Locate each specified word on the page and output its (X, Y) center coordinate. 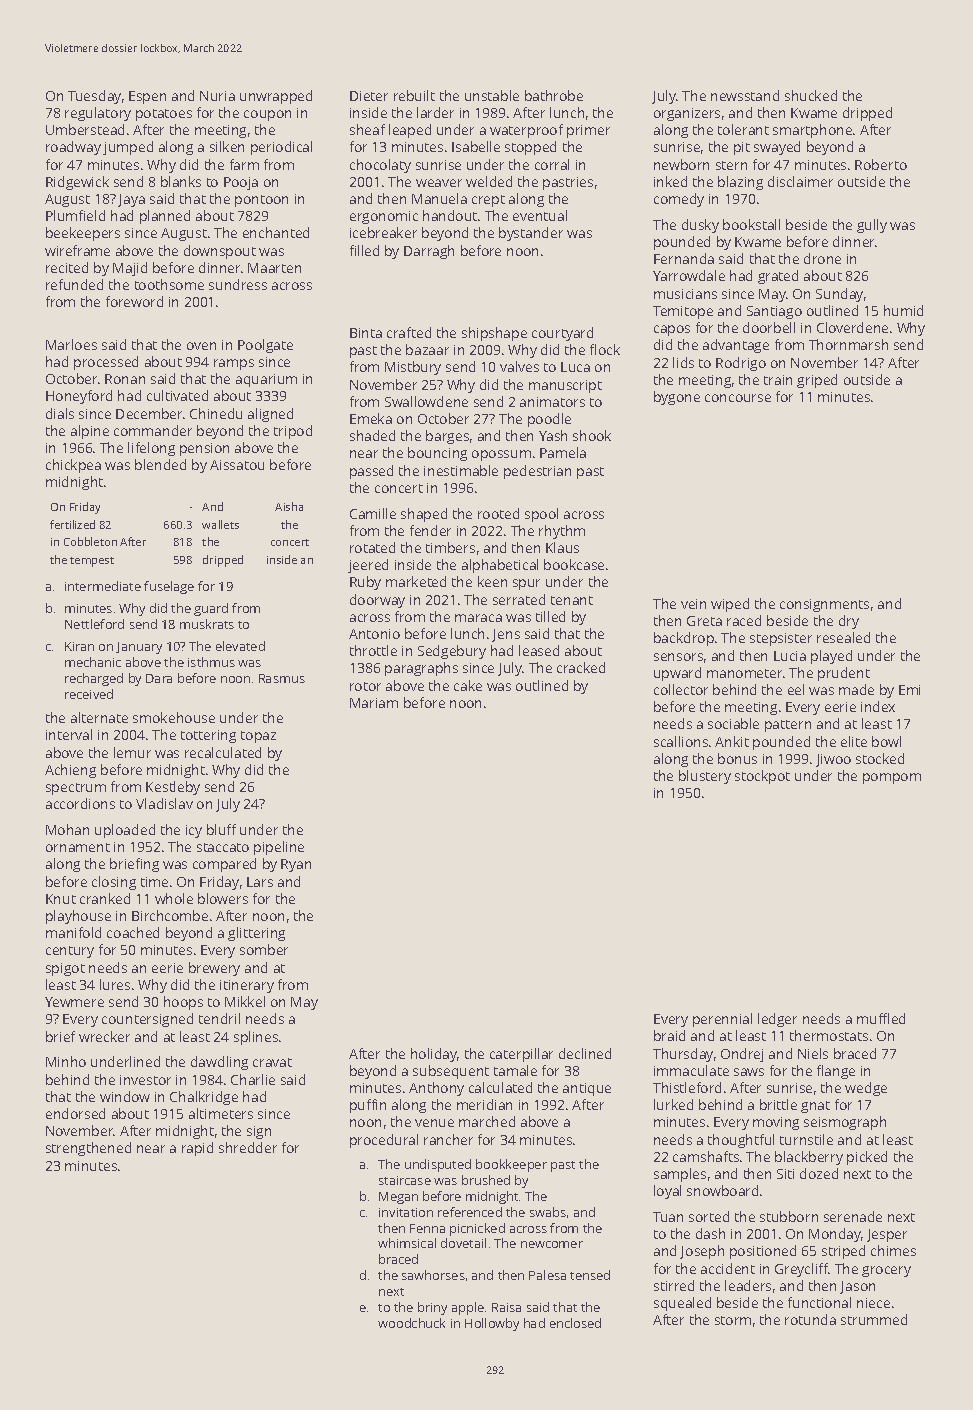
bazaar (427, 349)
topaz (258, 737)
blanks (181, 181)
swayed (777, 148)
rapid (197, 1149)
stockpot (762, 777)
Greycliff (802, 1270)
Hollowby (492, 1324)
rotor (365, 686)
